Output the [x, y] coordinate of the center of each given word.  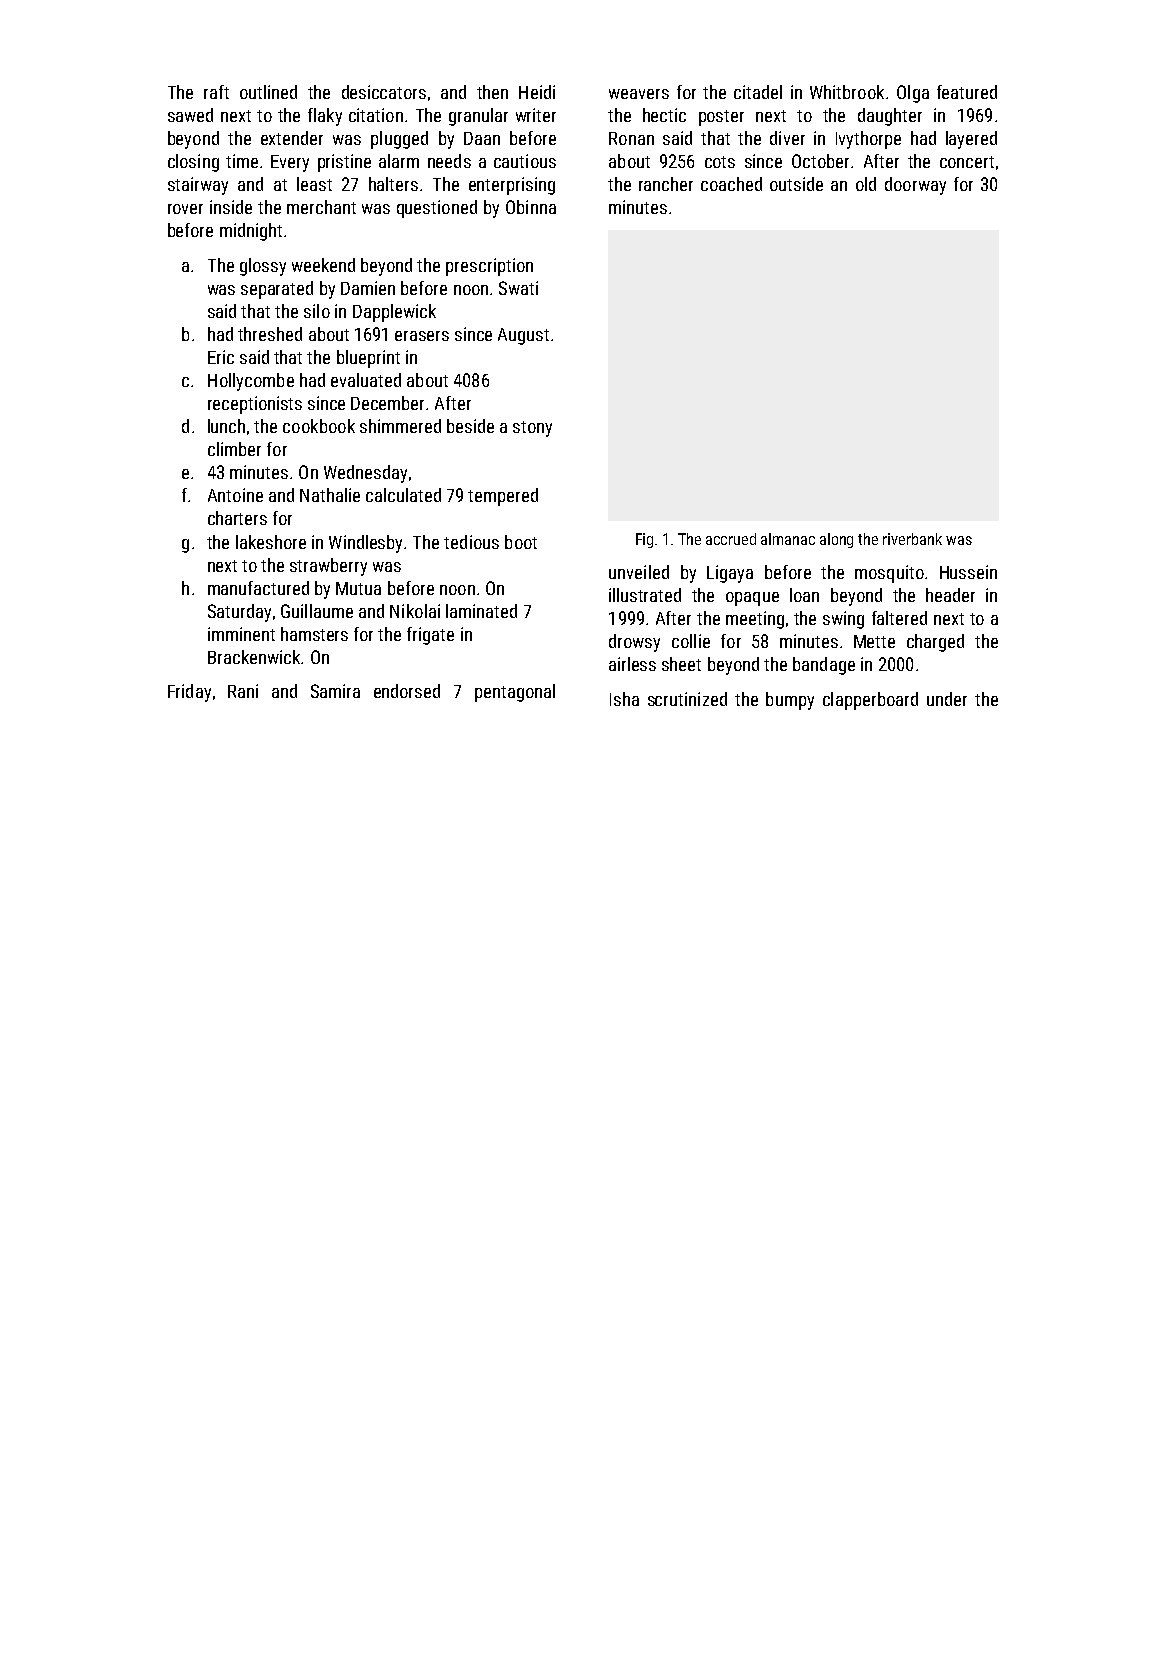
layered [971, 140]
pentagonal [515, 693]
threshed [270, 334]
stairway [198, 186]
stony [532, 429]
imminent [241, 634]
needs [449, 161]
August [523, 336]
